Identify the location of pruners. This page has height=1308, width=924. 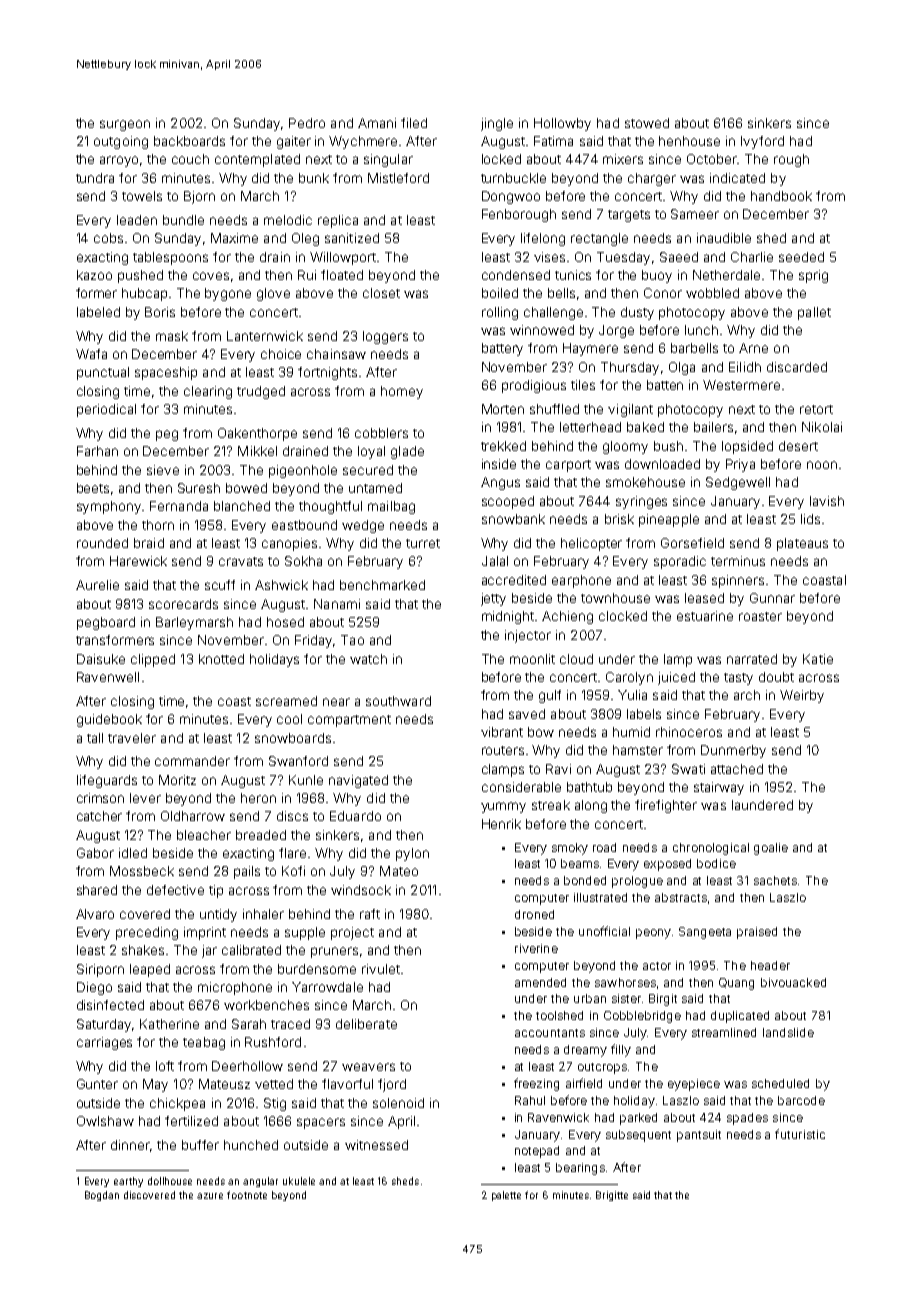
(334, 952).
